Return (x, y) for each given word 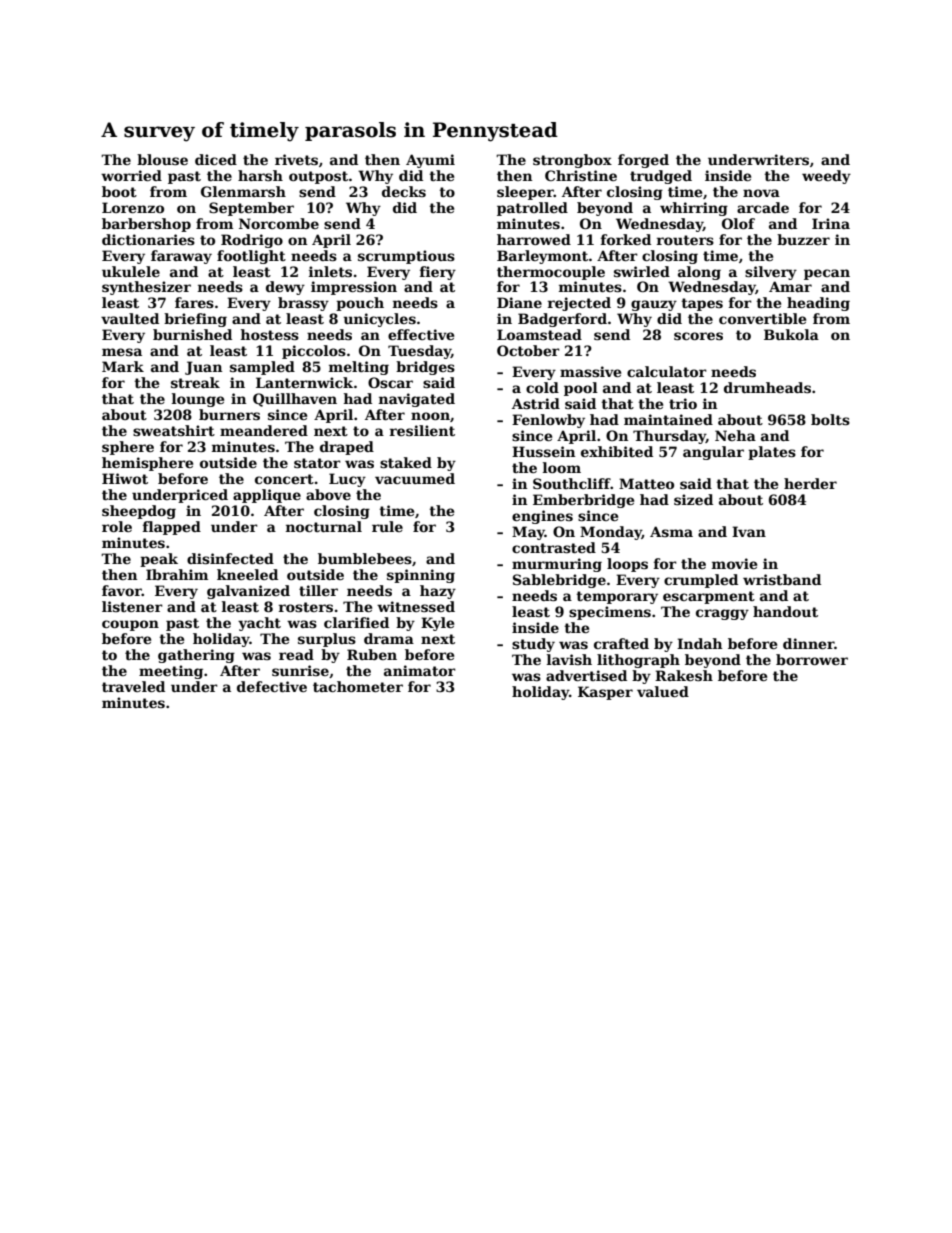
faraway (181, 257)
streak (195, 382)
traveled (133, 686)
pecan (827, 274)
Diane (519, 302)
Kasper (605, 693)
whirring (694, 209)
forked (626, 239)
